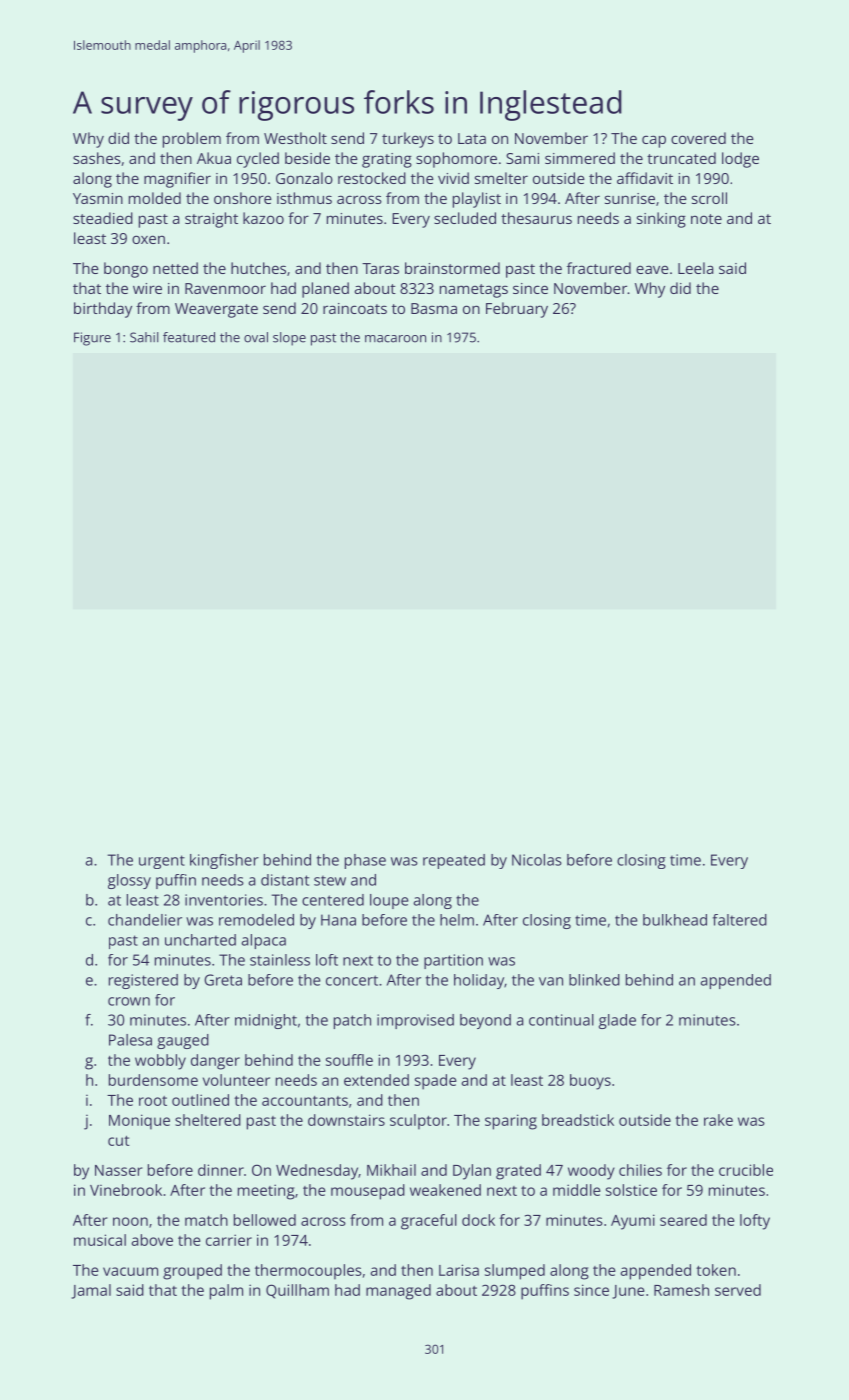 The image size is (849, 1400). I want to click on Leela, so click(695, 268).
